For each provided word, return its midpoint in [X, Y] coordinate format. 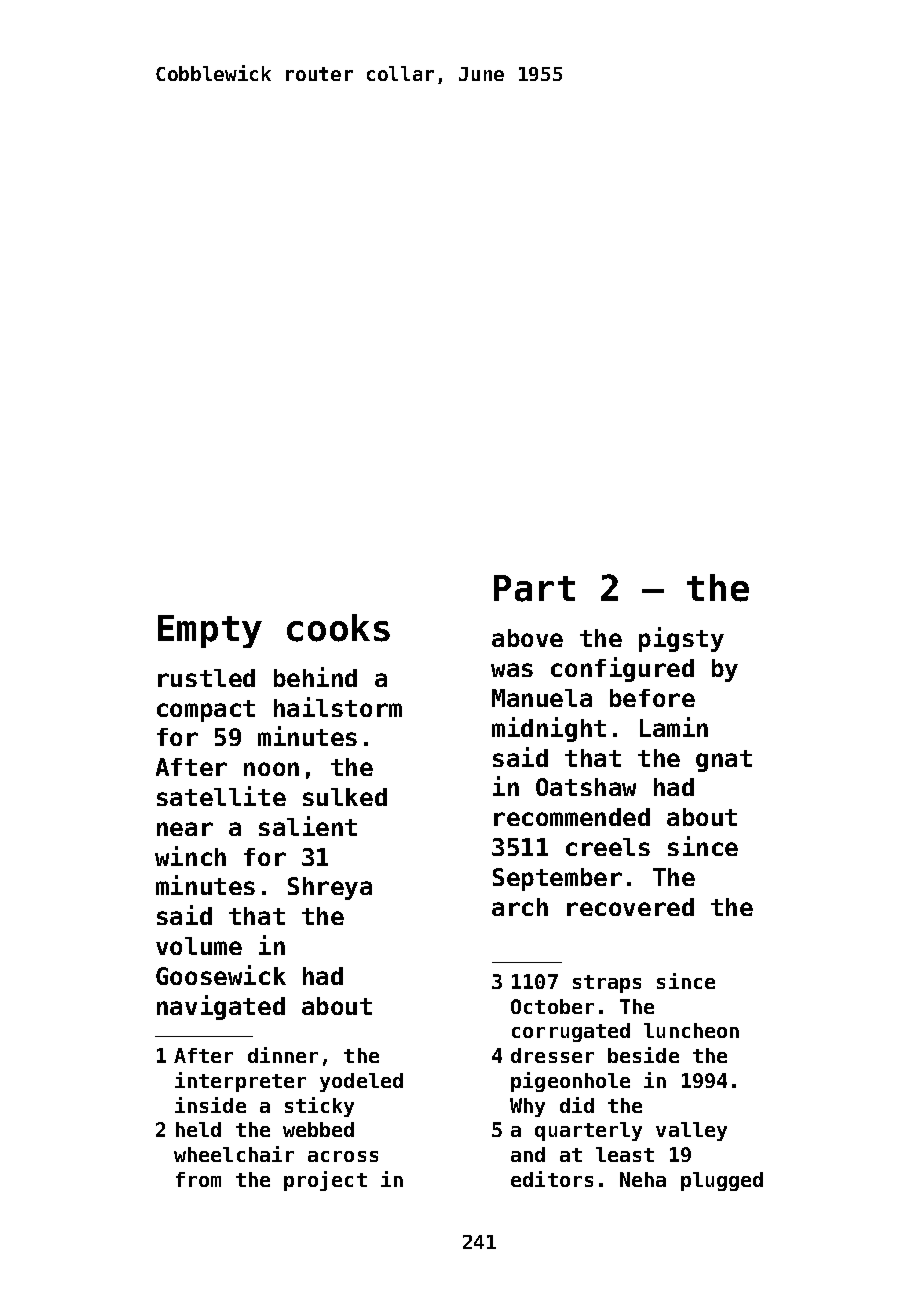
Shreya [330, 888]
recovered [630, 907]
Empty [210, 631]
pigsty [681, 639]
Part [534, 588]
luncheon [691, 1030]
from [198, 1179]
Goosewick [221, 975]
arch [520, 907]
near [185, 829]
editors [552, 1179]
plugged [722, 1181]
